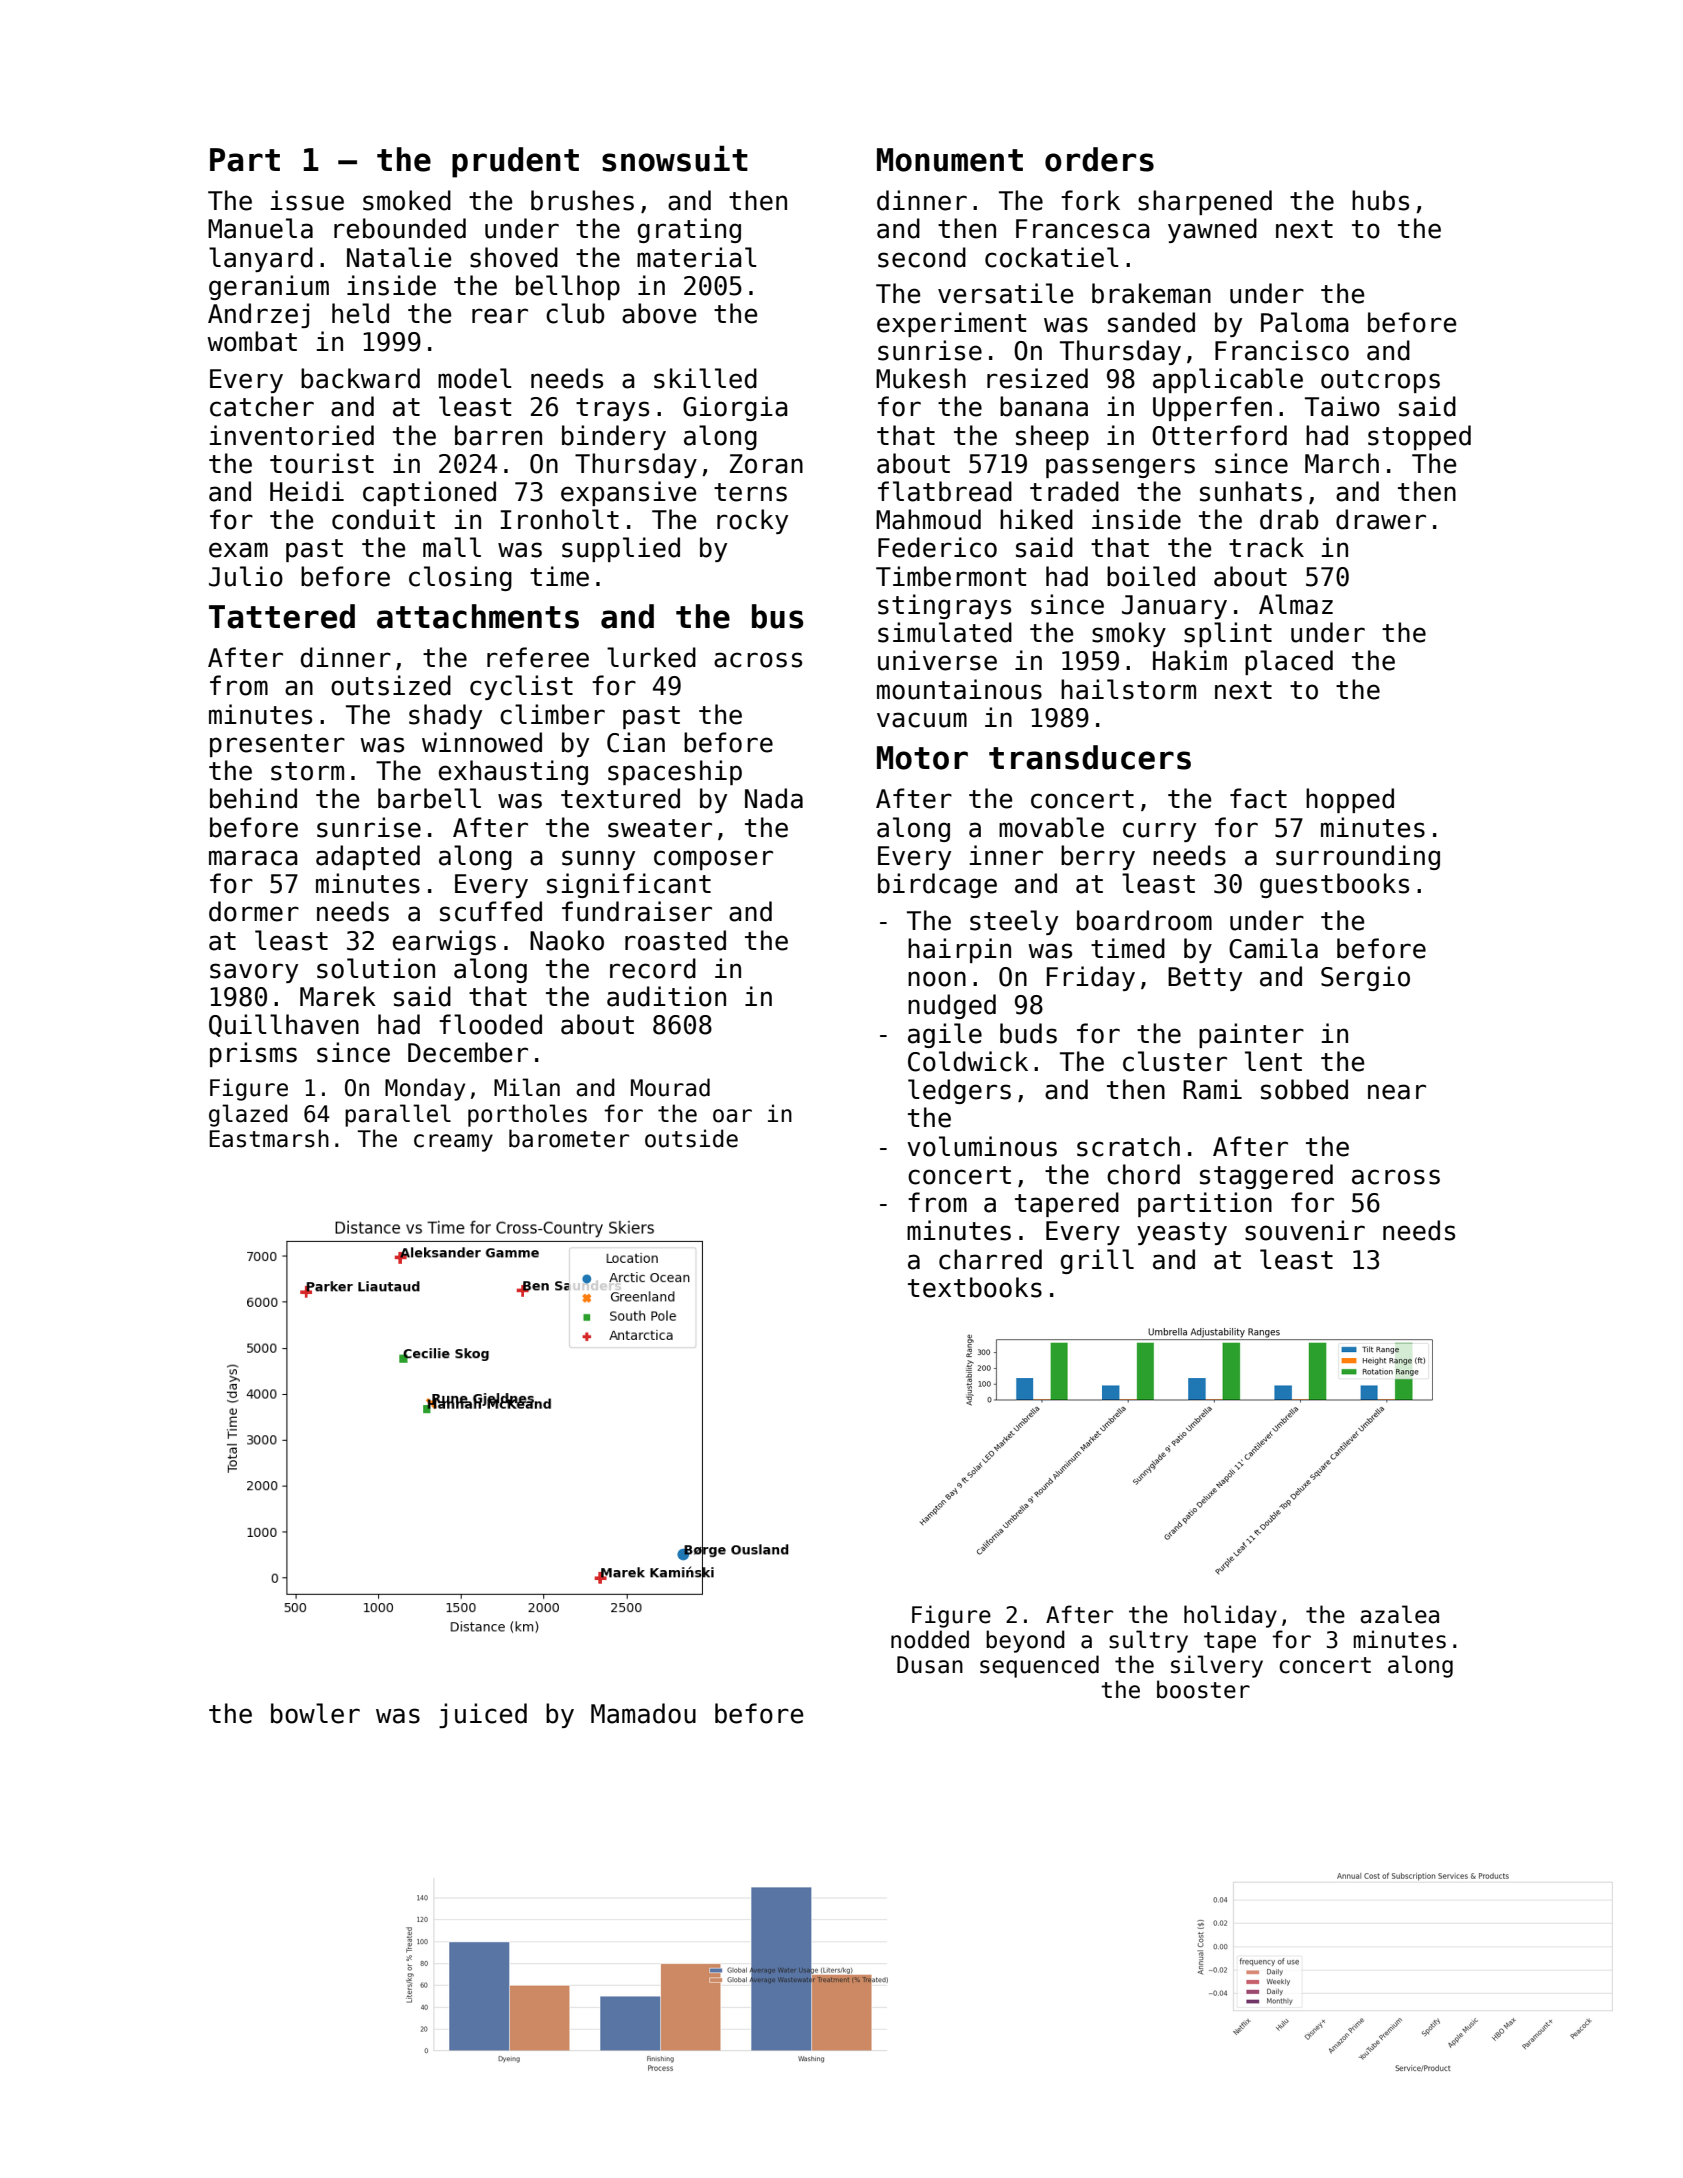  I want to click on guestbooks, so click(1334, 885).
